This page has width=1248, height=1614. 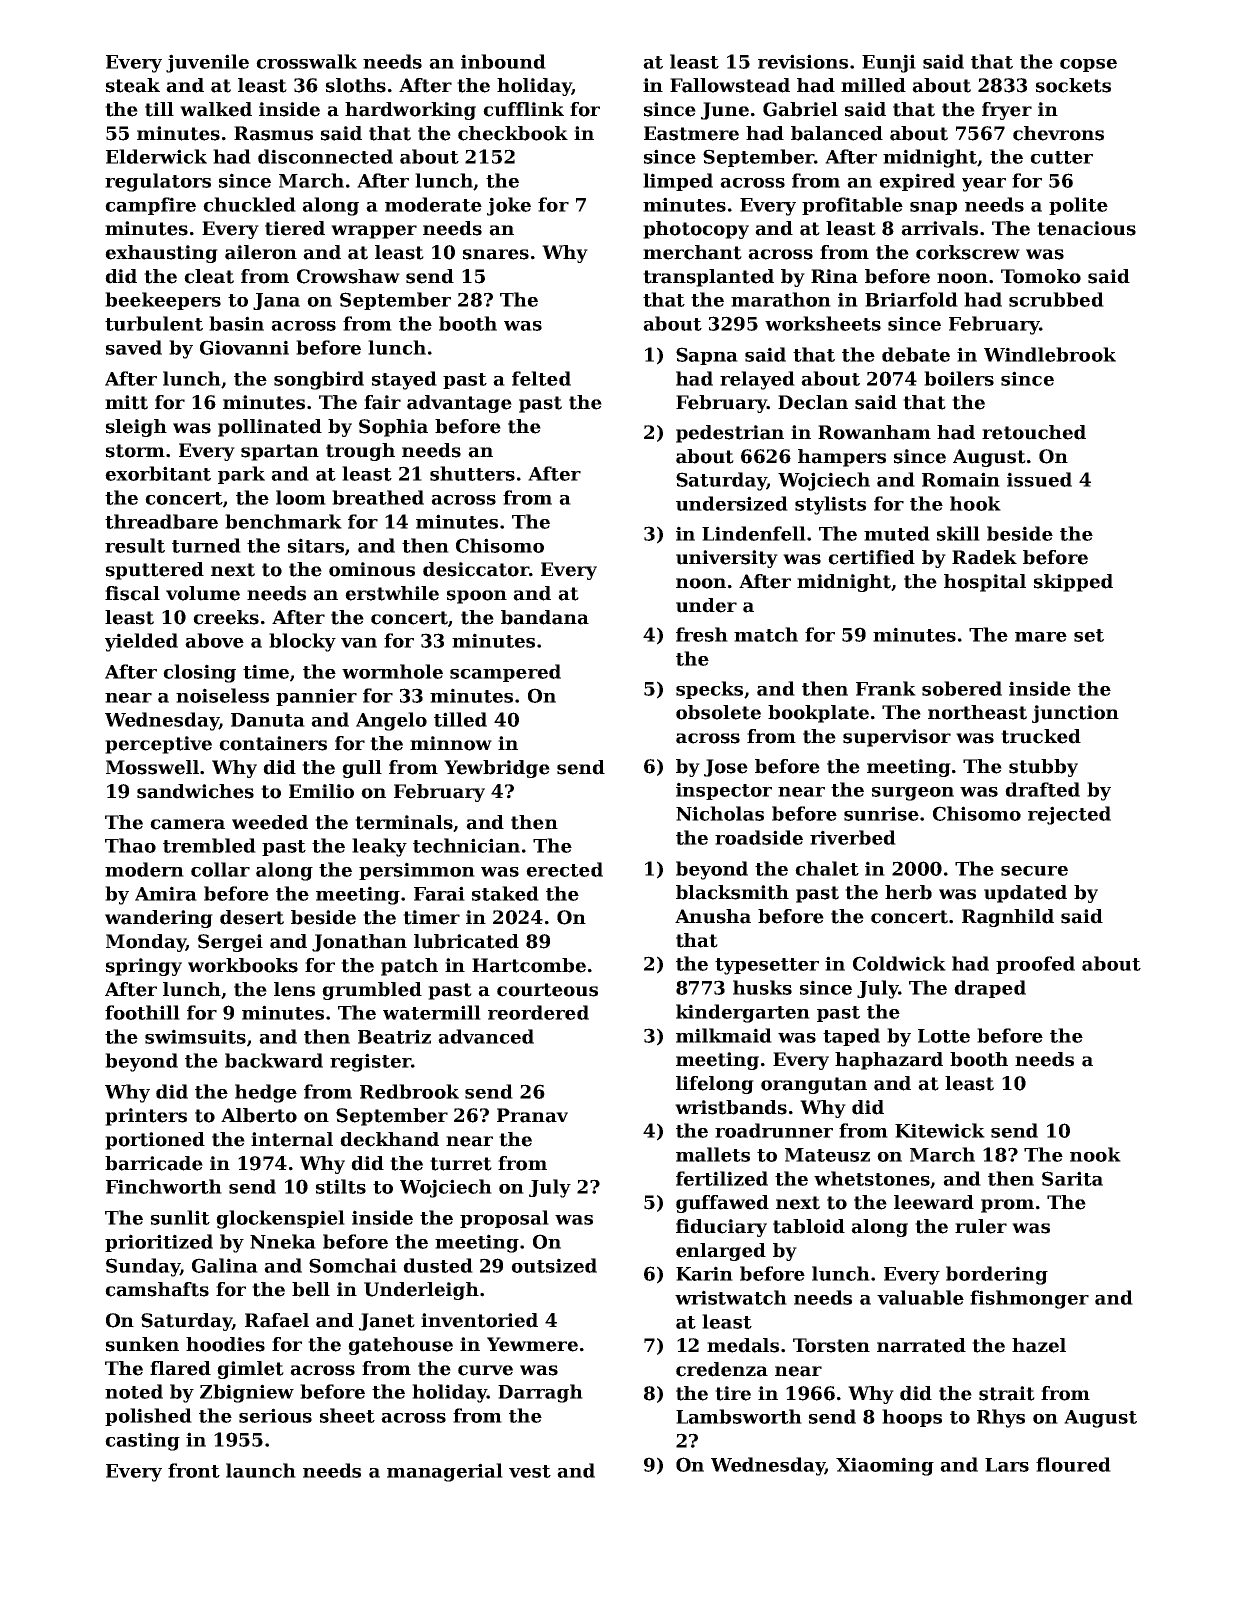 What do you see at coordinates (1035, 965) in the page?
I see `proofed` at bounding box center [1035, 965].
